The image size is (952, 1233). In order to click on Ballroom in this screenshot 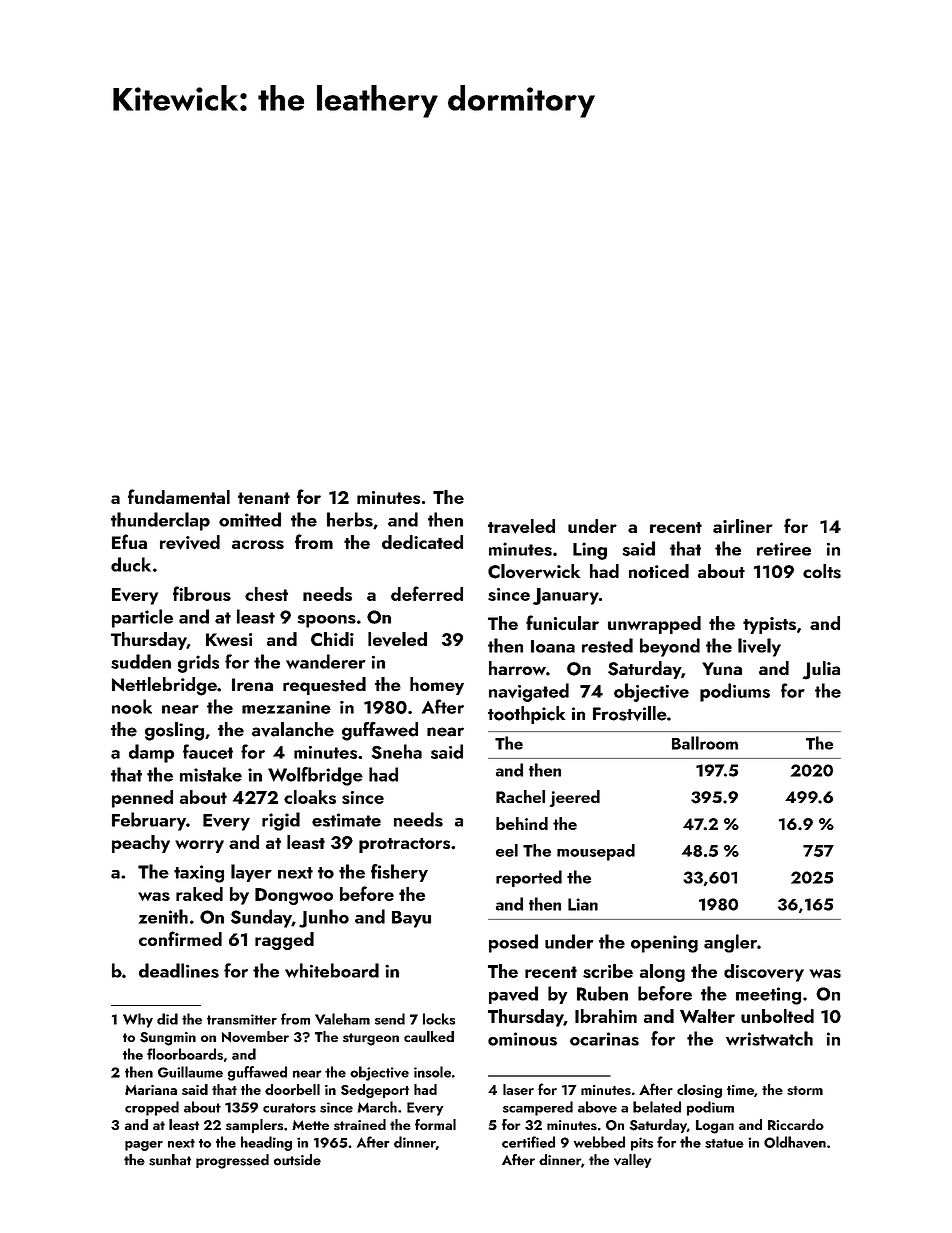, I will do `click(705, 743)`.
